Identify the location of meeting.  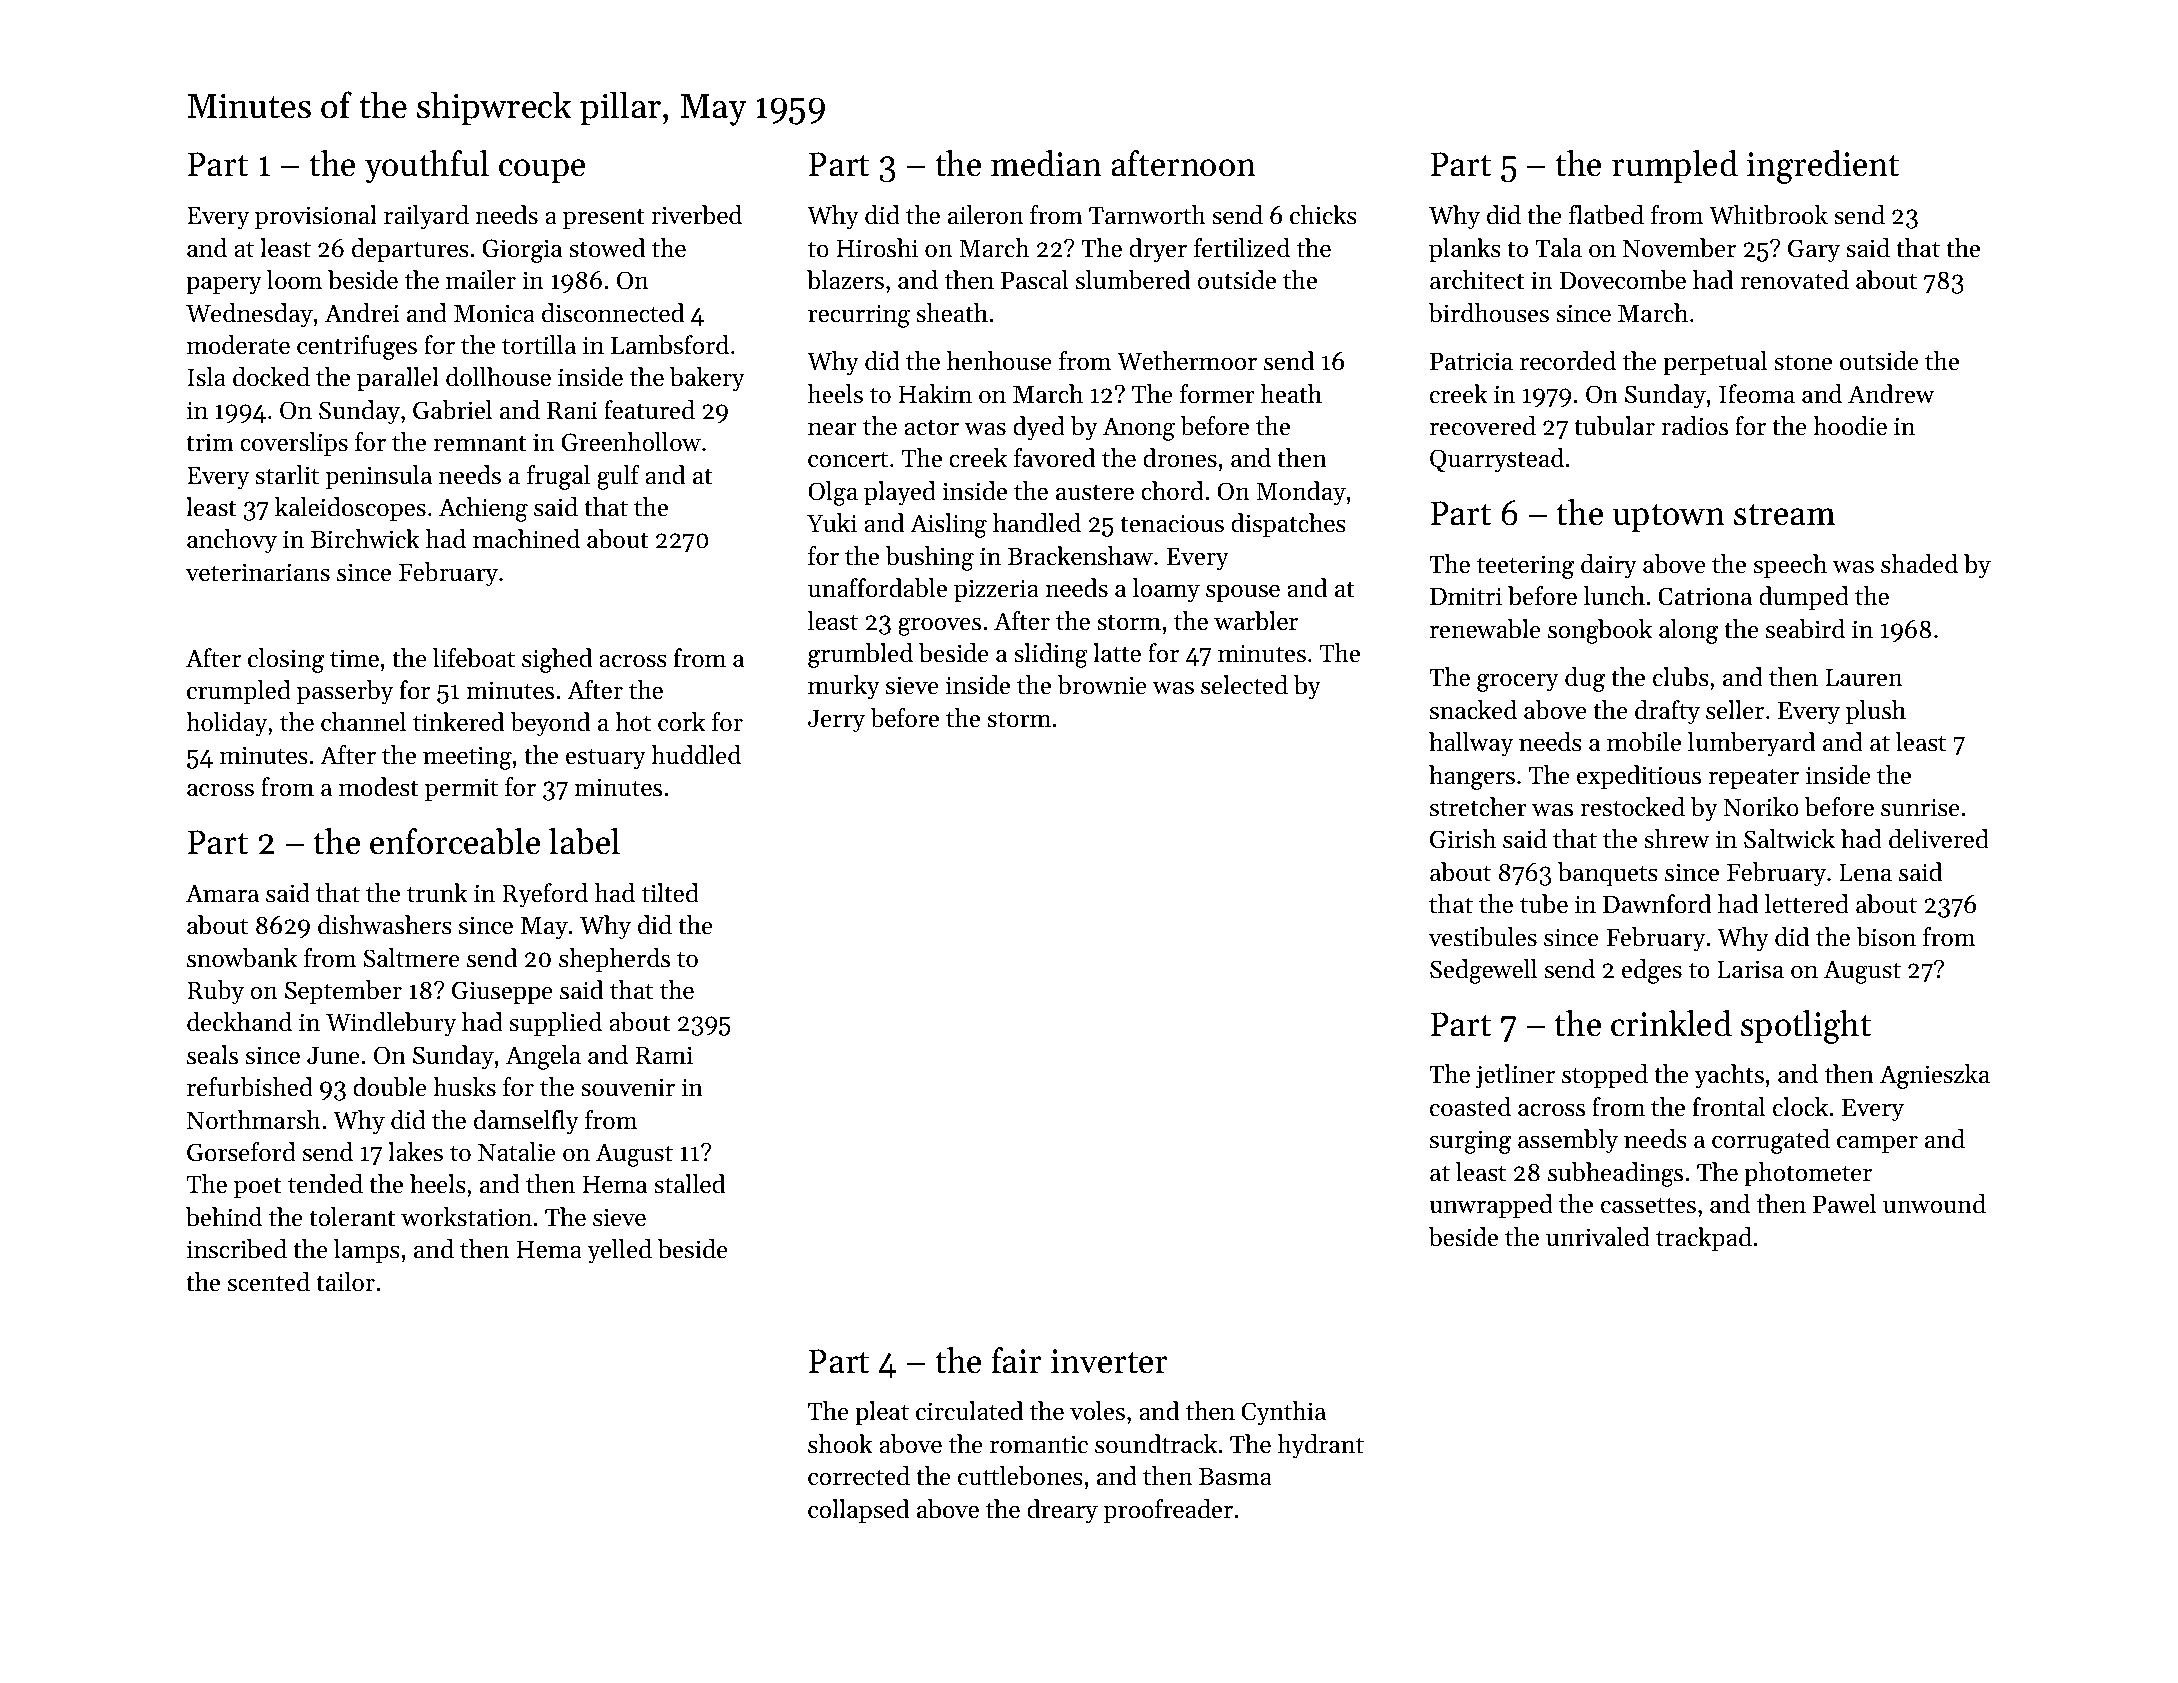
(467, 758).
